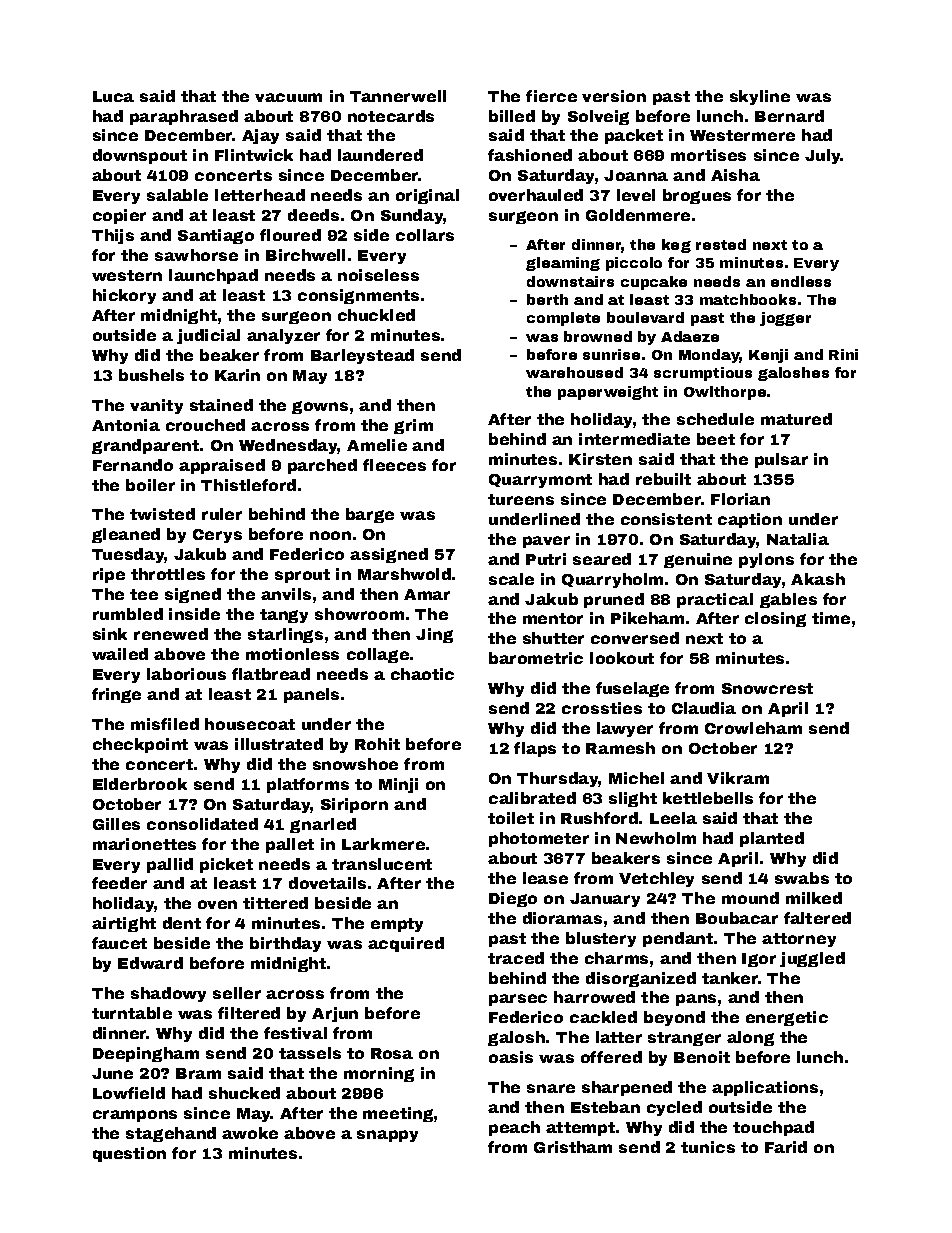  I want to click on downspout, so click(140, 156).
